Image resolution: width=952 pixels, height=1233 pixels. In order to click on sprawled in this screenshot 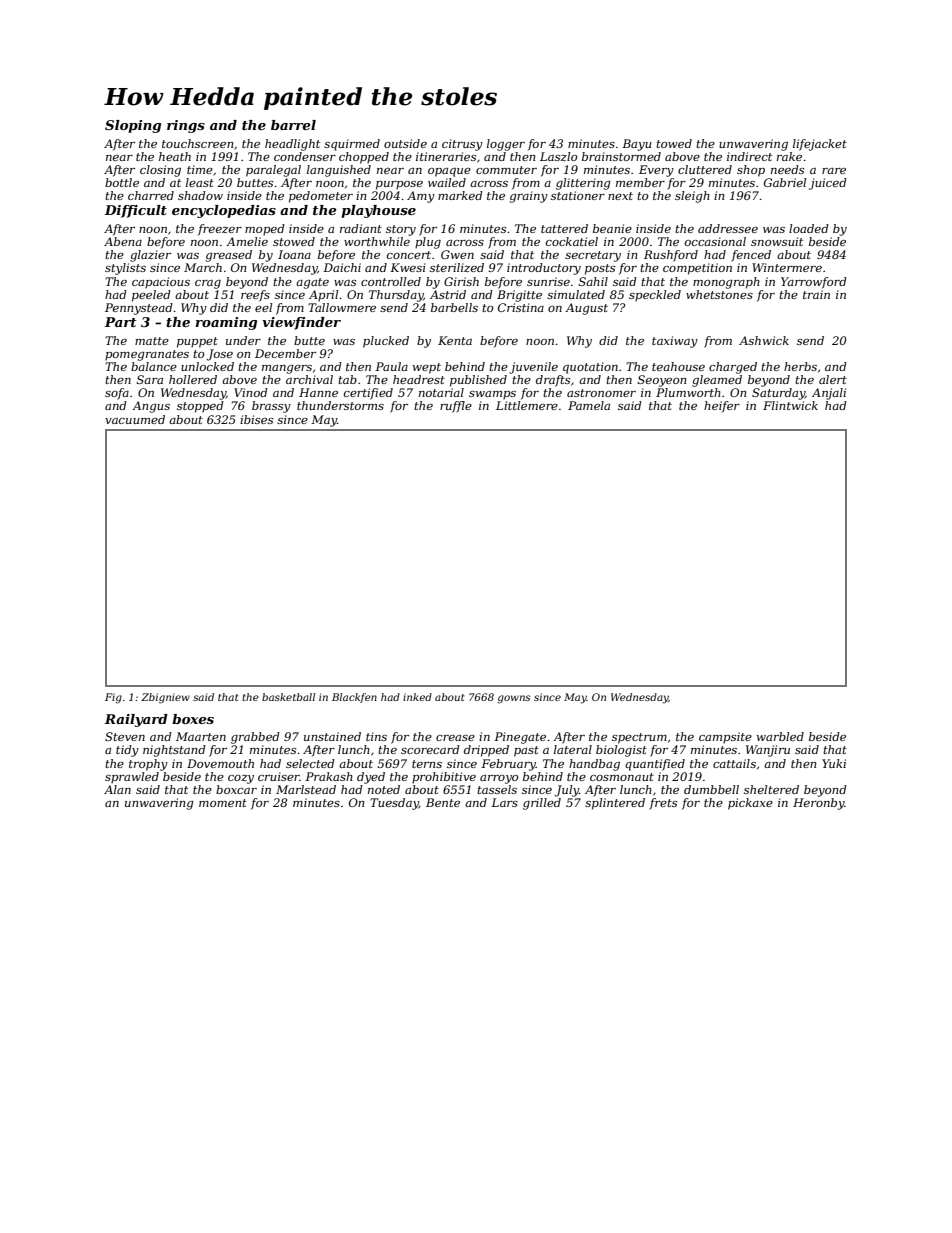, I will do `click(132, 778)`.
